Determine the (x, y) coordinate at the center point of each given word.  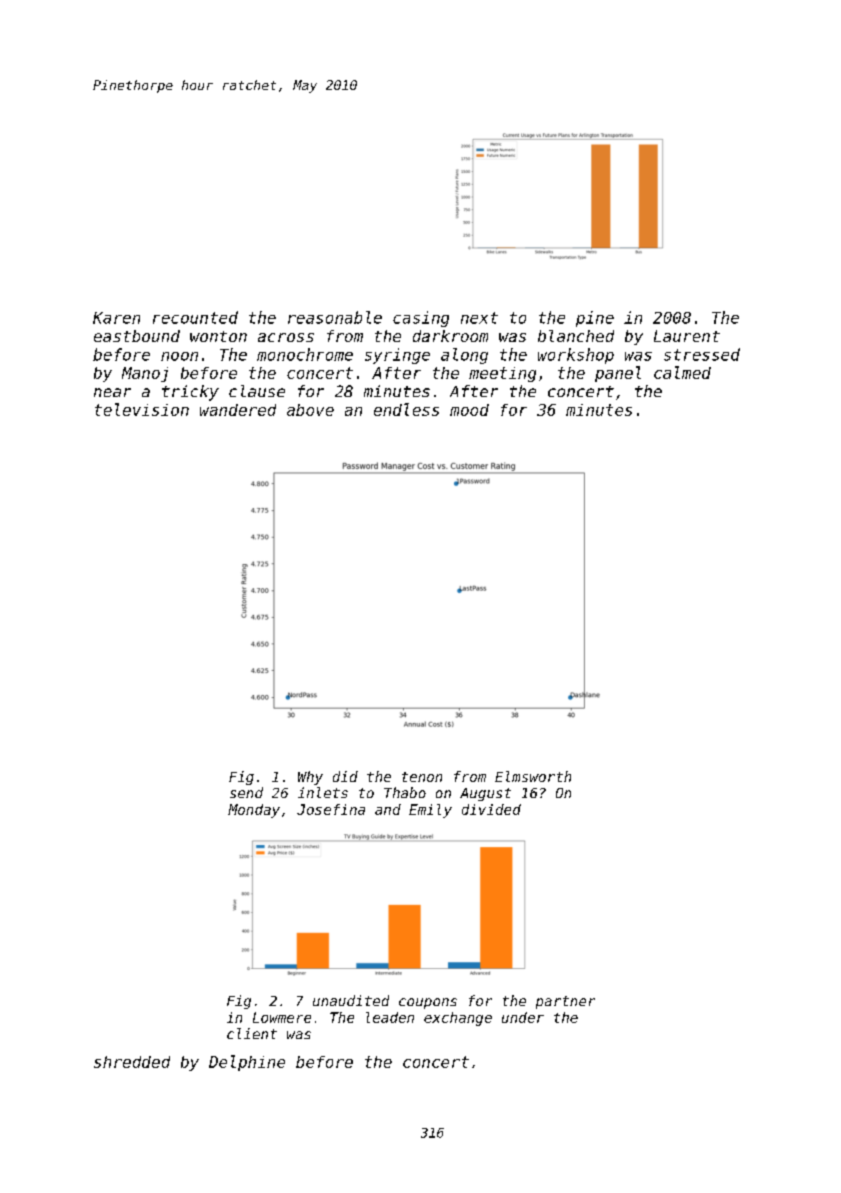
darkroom (450, 336)
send (246, 792)
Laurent (687, 336)
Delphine (247, 1063)
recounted (195, 317)
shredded (132, 1062)
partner (565, 1002)
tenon (422, 777)
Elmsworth (533, 776)
